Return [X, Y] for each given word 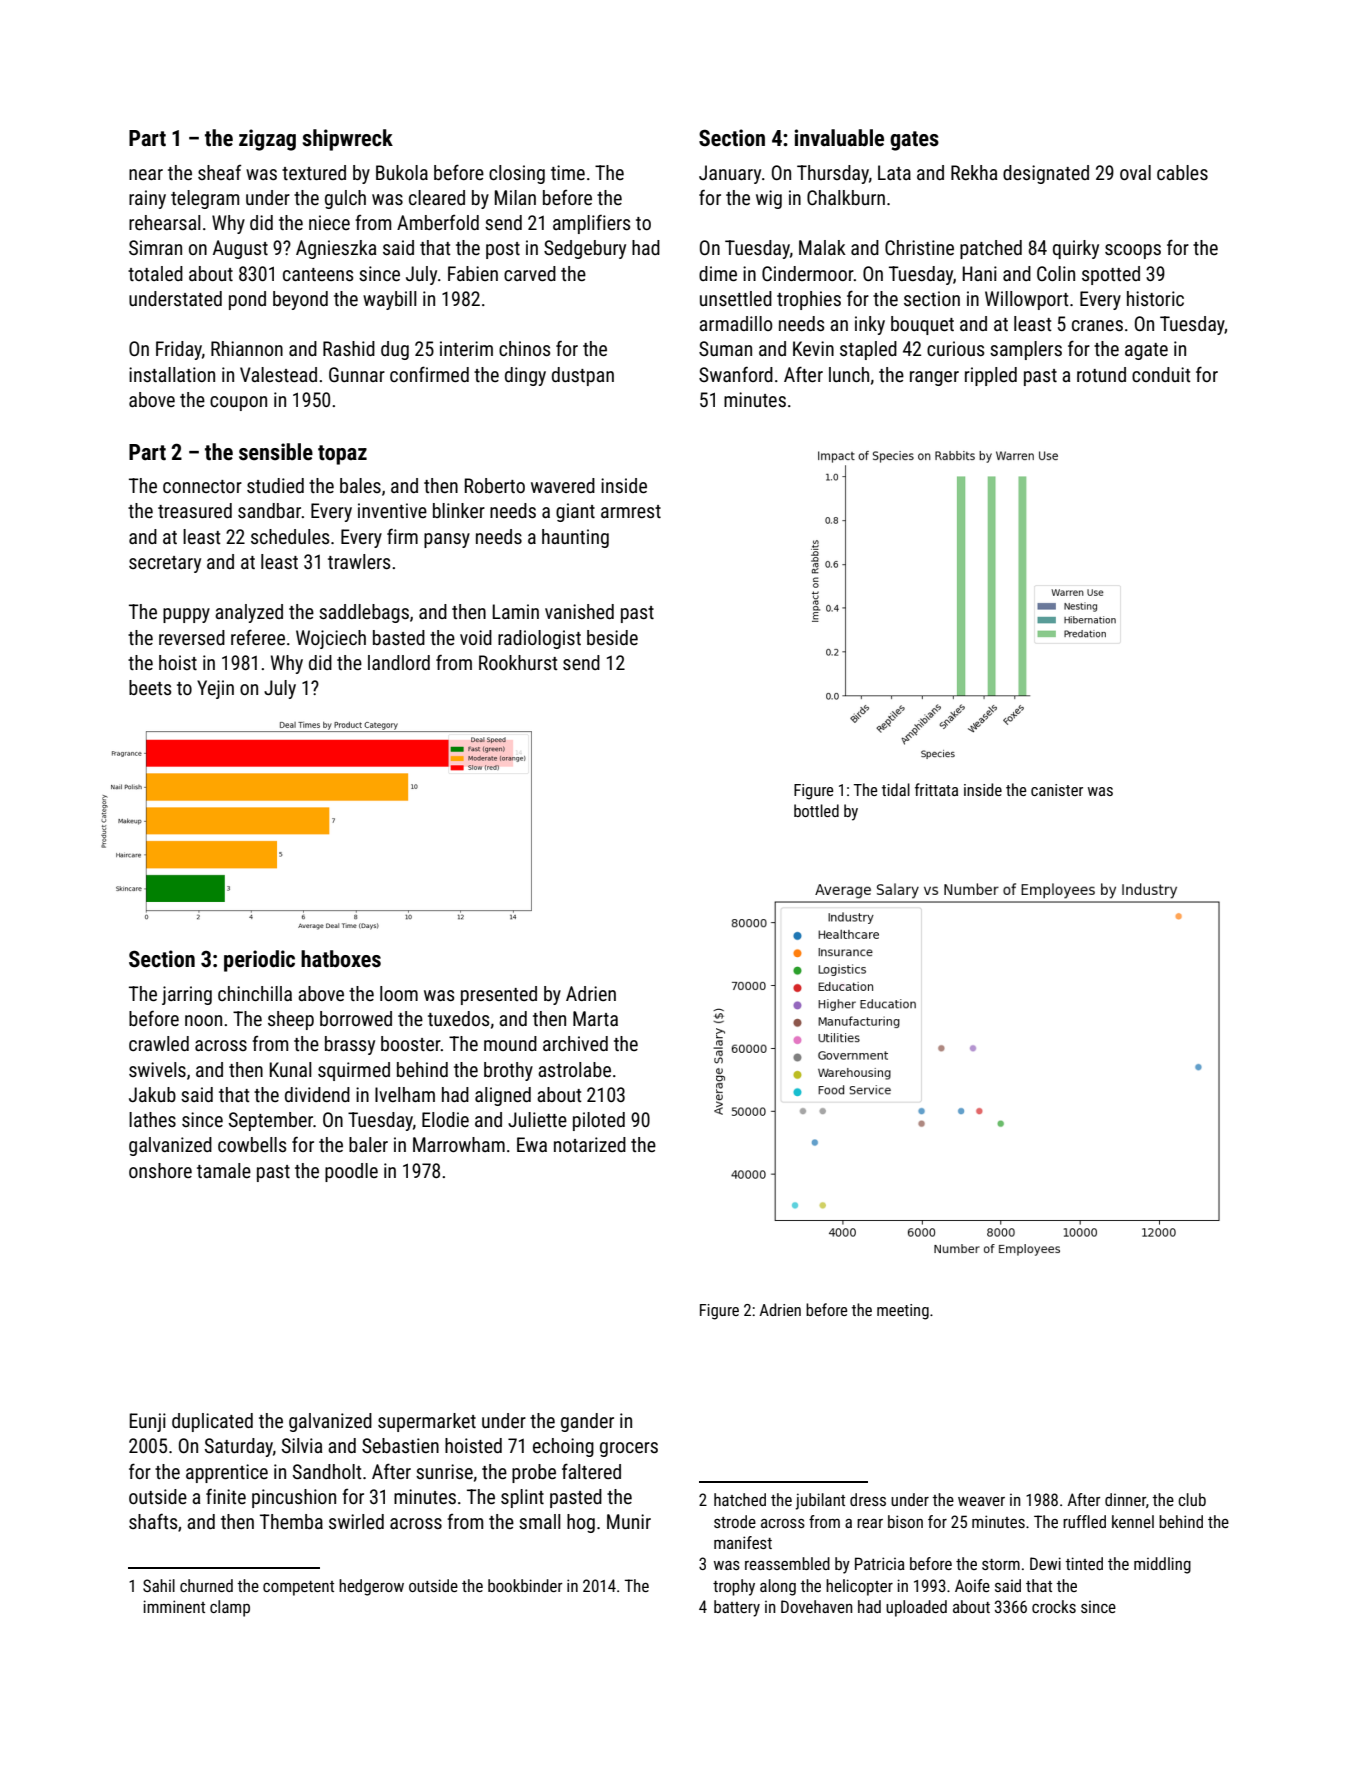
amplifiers [591, 224]
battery [737, 1608]
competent [298, 1588]
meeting [903, 1312]
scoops [1133, 251]
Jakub [152, 1094]
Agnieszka [336, 249]
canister [1057, 790]
